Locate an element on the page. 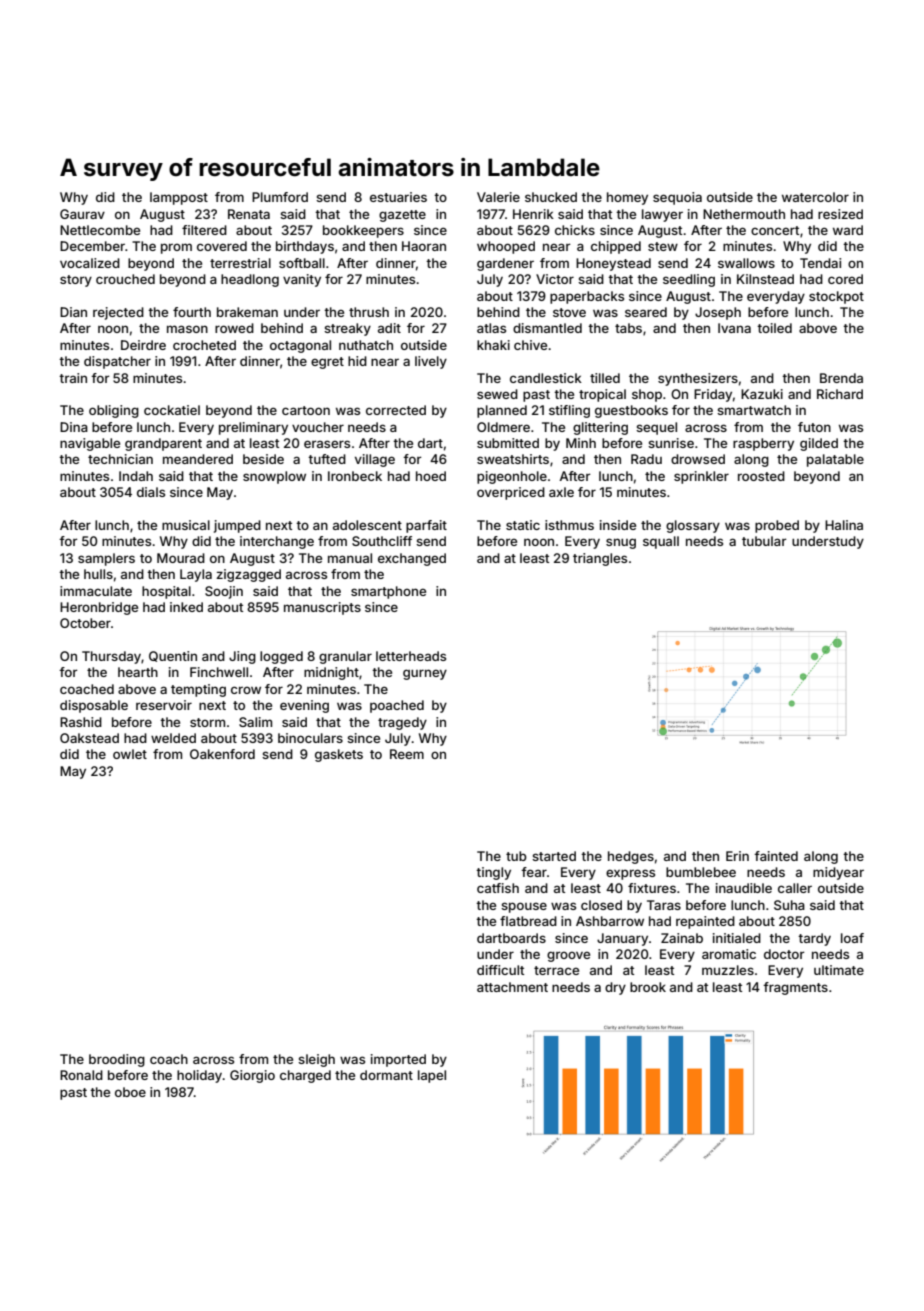  Valerie is located at coordinates (498, 197).
